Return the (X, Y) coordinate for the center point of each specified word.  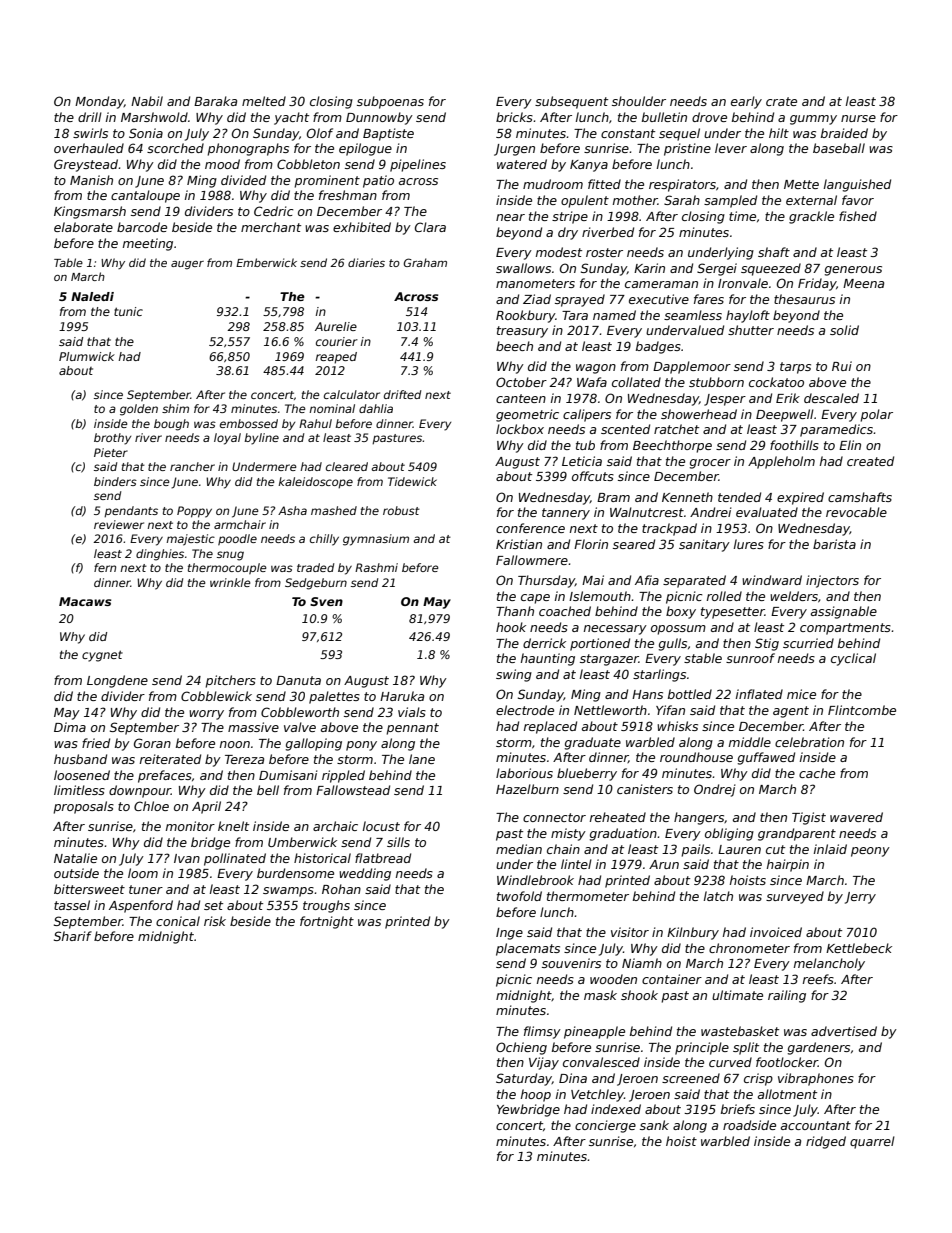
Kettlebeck (859, 948)
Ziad (537, 299)
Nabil (147, 101)
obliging (729, 834)
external (811, 200)
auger (187, 265)
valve (300, 727)
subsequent (571, 102)
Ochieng (521, 1048)
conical (178, 921)
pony (361, 746)
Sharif (73, 936)
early (746, 102)
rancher (192, 466)
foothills (794, 445)
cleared (347, 466)
